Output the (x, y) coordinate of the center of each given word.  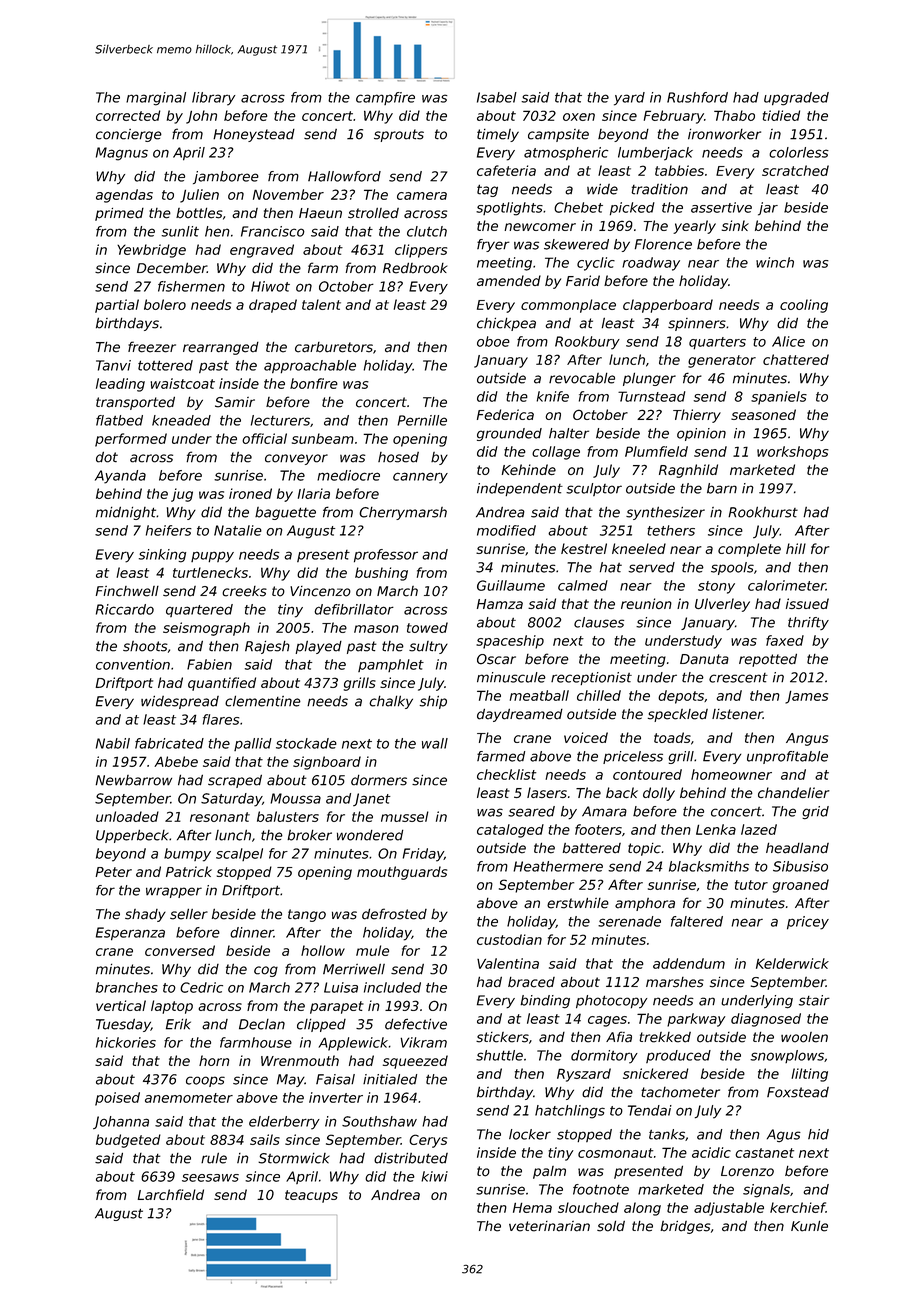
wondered (370, 835)
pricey (808, 923)
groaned (801, 886)
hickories (126, 1042)
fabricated (169, 743)
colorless (799, 152)
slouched (588, 1207)
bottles (199, 213)
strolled (373, 213)
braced (531, 982)
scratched (795, 170)
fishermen (191, 286)
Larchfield (171, 1194)
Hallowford (344, 176)
